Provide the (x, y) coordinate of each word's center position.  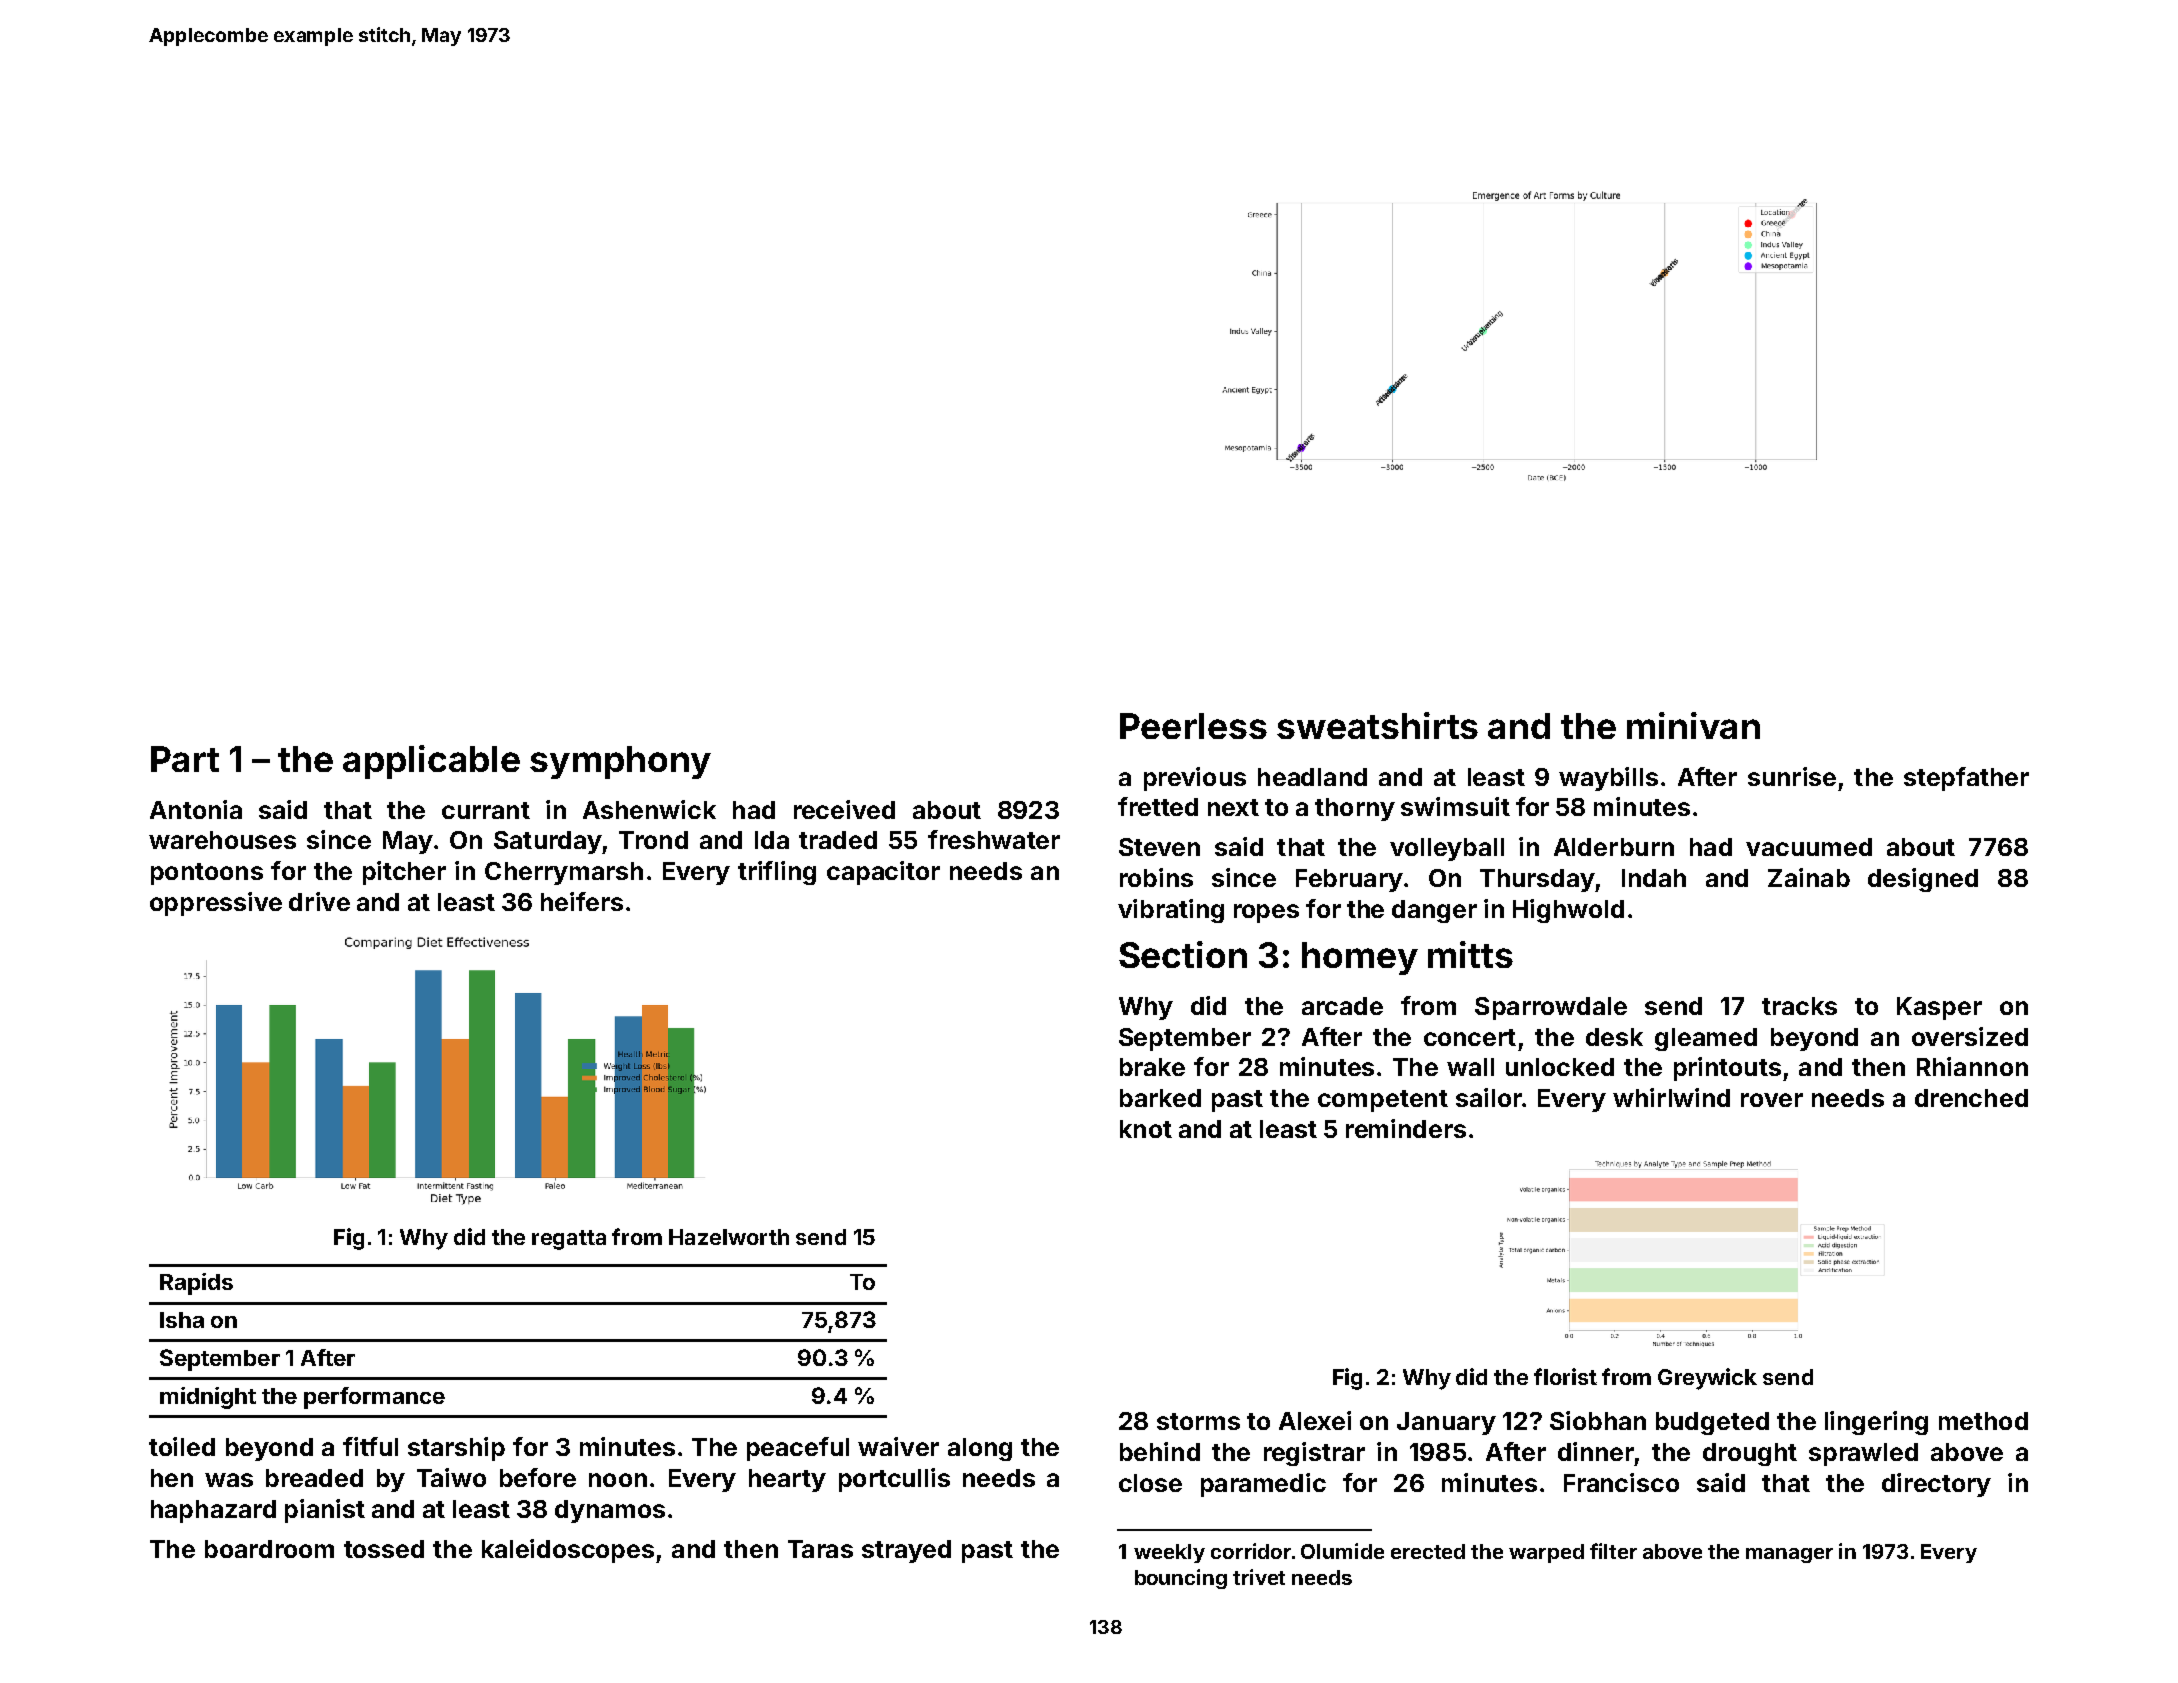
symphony (620, 762)
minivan (1693, 725)
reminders (1406, 1128)
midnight (208, 1398)
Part (185, 759)
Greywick (1707, 1379)
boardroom (269, 1549)
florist (1565, 1376)
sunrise (1792, 776)
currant (486, 810)
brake (1152, 1067)
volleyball (1447, 849)
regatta (569, 1240)
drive (319, 901)
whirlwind (1671, 1097)
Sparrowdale (1551, 1008)
